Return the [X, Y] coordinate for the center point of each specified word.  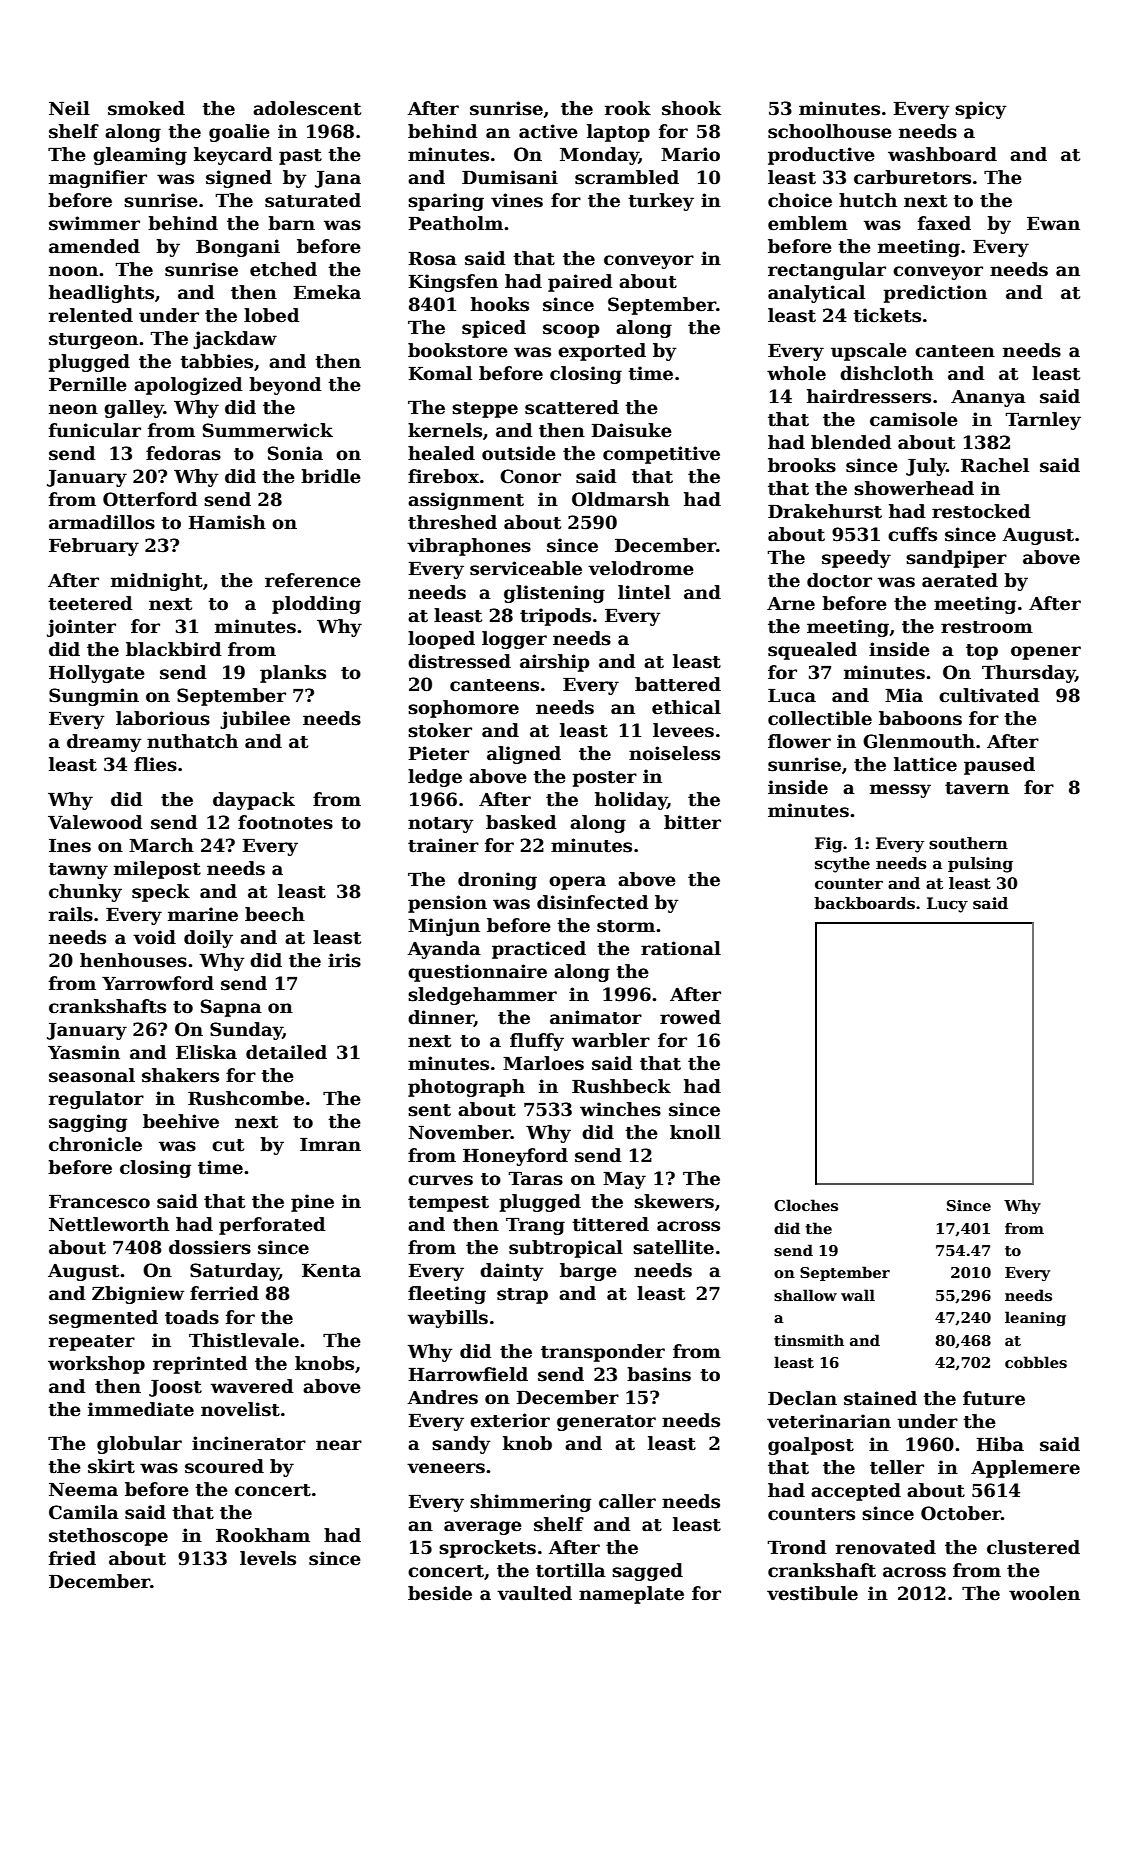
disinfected [593, 902]
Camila [84, 1512]
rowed [690, 1017]
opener [1046, 653]
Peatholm [455, 223]
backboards [864, 903]
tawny [78, 871]
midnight [157, 582]
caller [627, 1501]
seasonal [92, 1075]
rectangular [827, 271]
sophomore [463, 709]
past [300, 157]
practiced [539, 950]
